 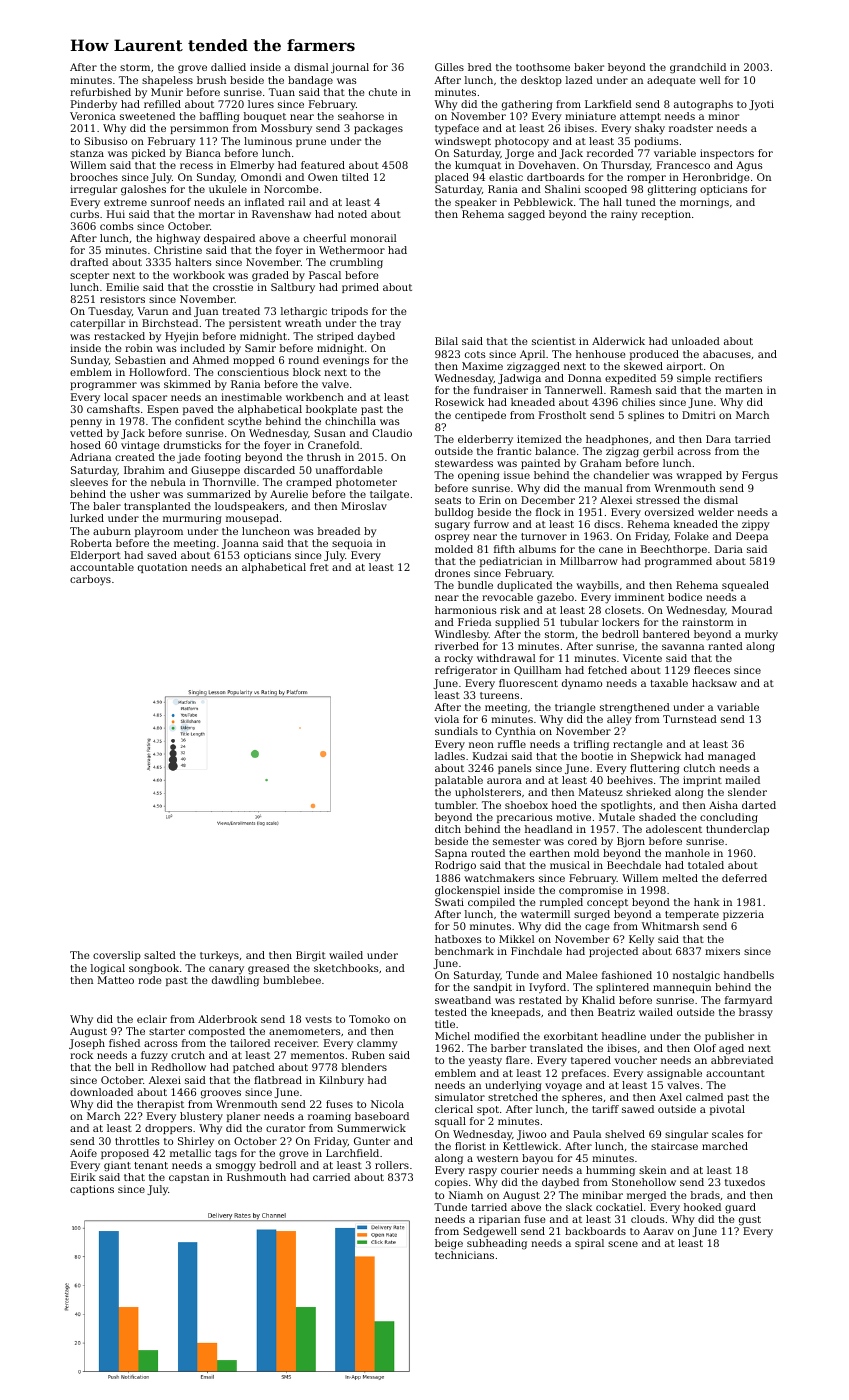 What do you see at coordinates (319, 567) in the image?
I see `fret` at bounding box center [319, 567].
